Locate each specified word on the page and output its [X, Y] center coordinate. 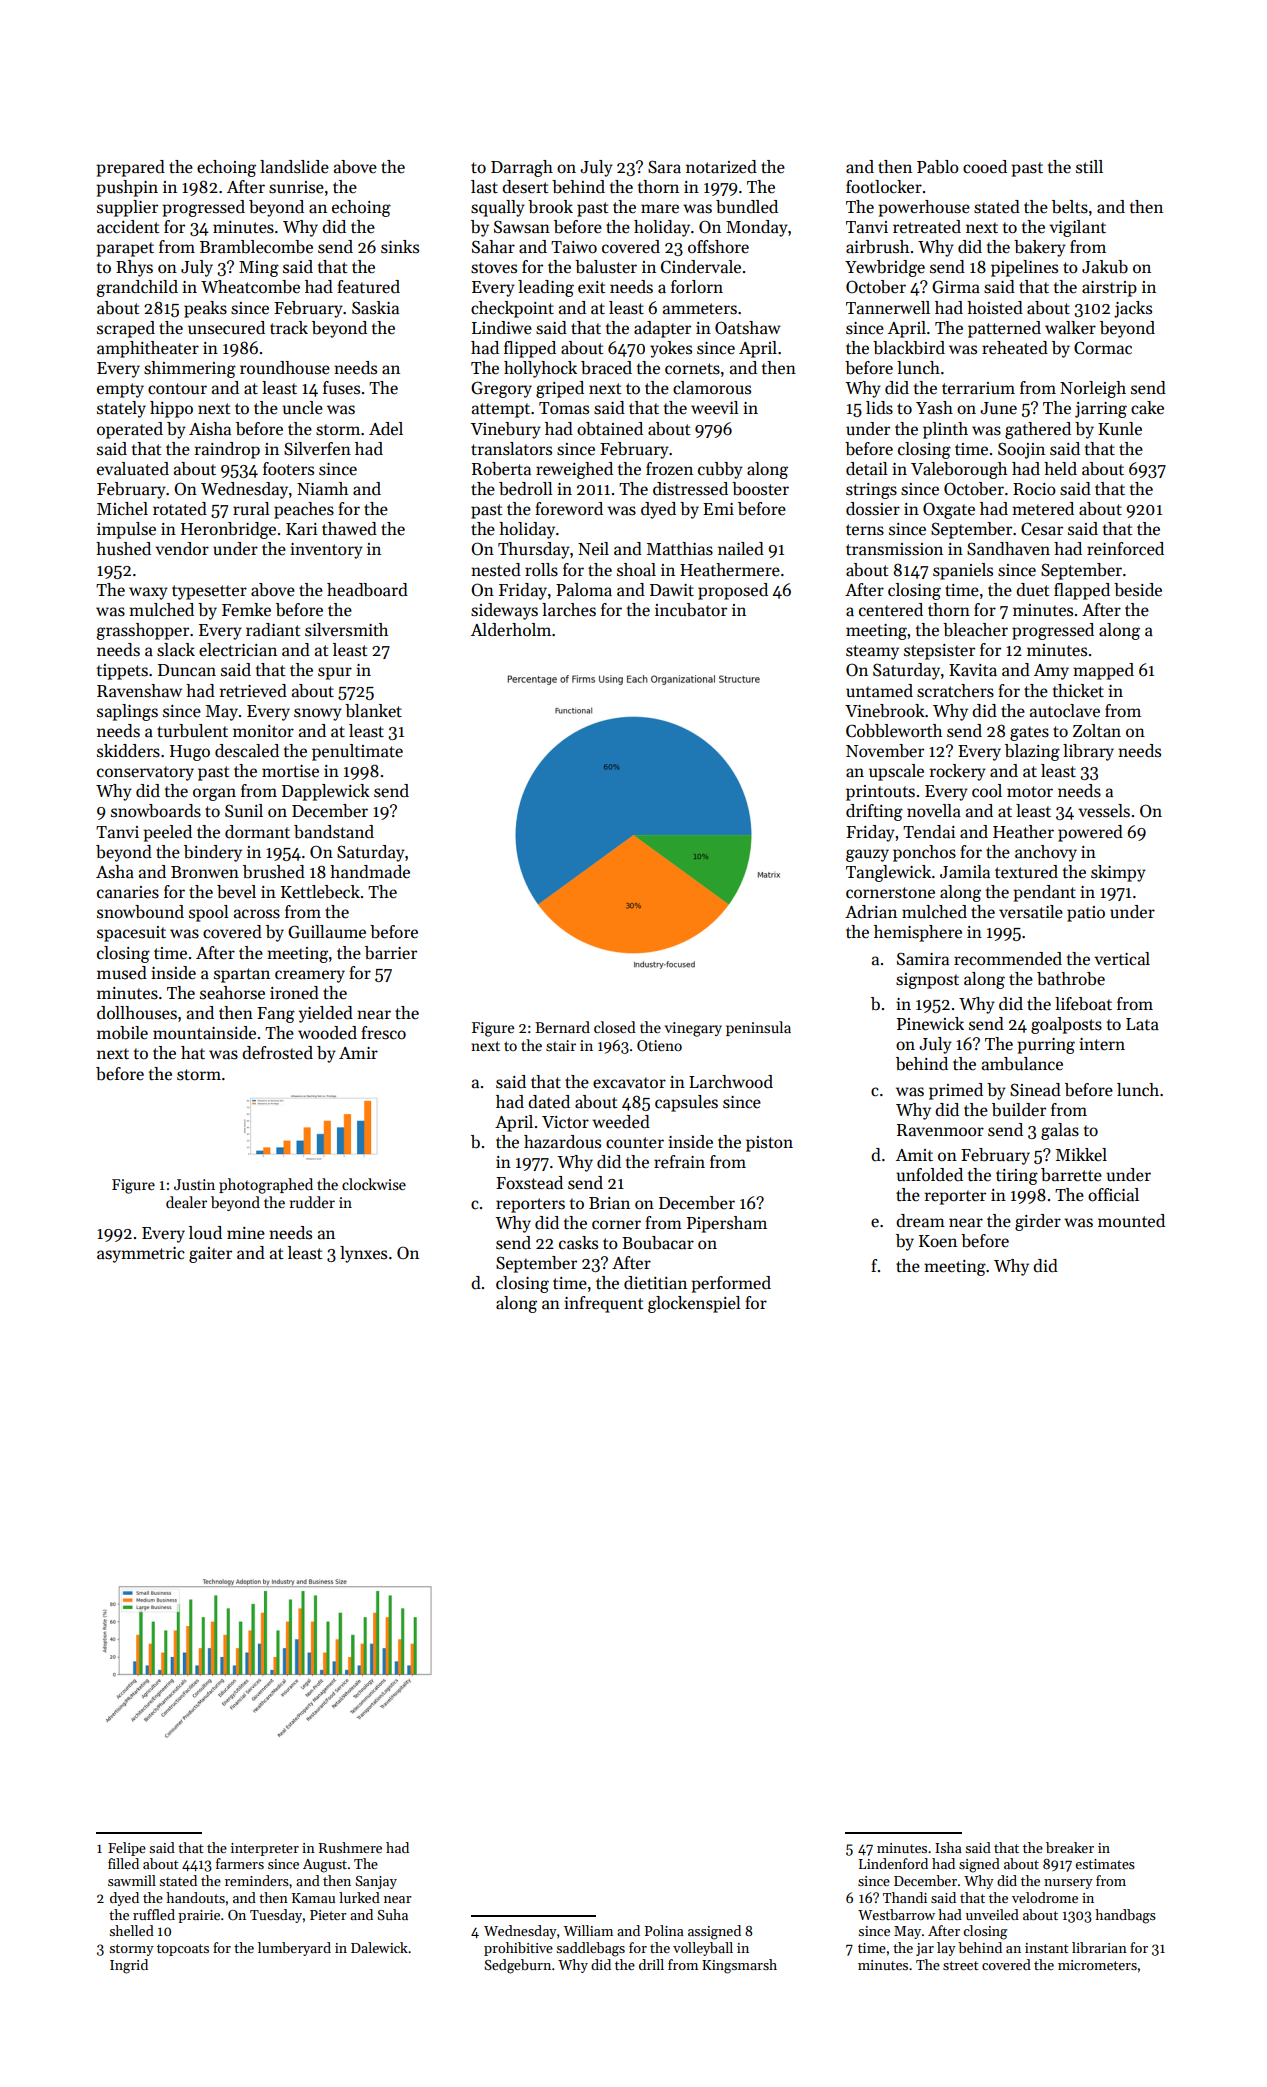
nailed [741, 549]
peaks [205, 309]
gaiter [210, 1255]
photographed [266, 1186]
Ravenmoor [940, 1130]
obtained [610, 429]
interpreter [265, 1849]
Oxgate [949, 510]
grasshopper [142, 631]
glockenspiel [694, 1304]
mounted [1131, 1221]
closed [615, 1027]
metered [1043, 509]
